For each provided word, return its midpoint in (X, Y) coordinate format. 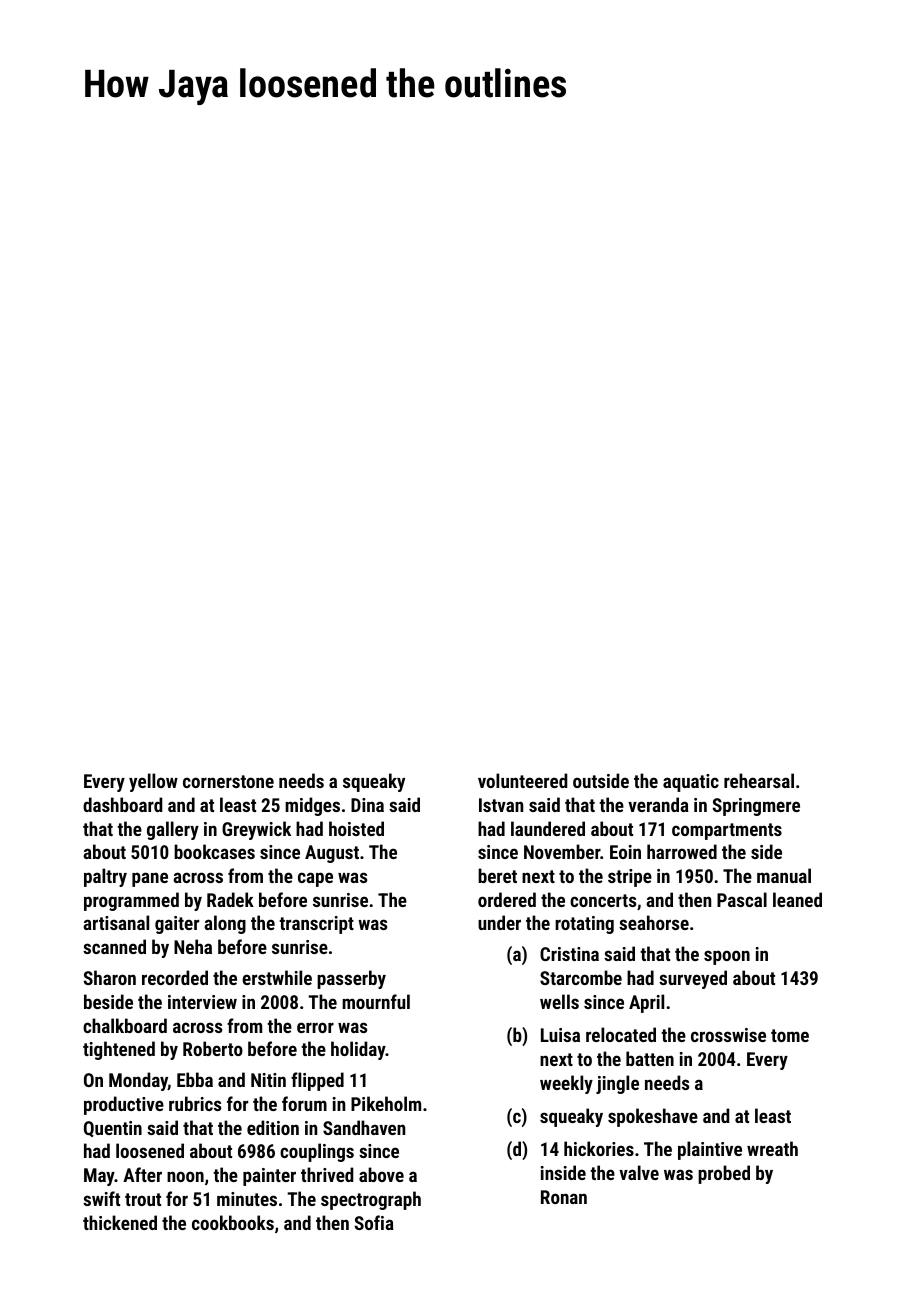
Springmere (756, 807)
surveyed (693, 979)
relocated (621, 1034)
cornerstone (228, 781)
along (225, 924)
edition (273, 1127)
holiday (358, 1050)
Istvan (501, 805)
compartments (727, 831)
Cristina (569, 954)
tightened (119, 1050)
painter (269, 1177)
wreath (772, 1148)
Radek (230, 899)
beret (497, 875)
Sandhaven (364, 1127)
